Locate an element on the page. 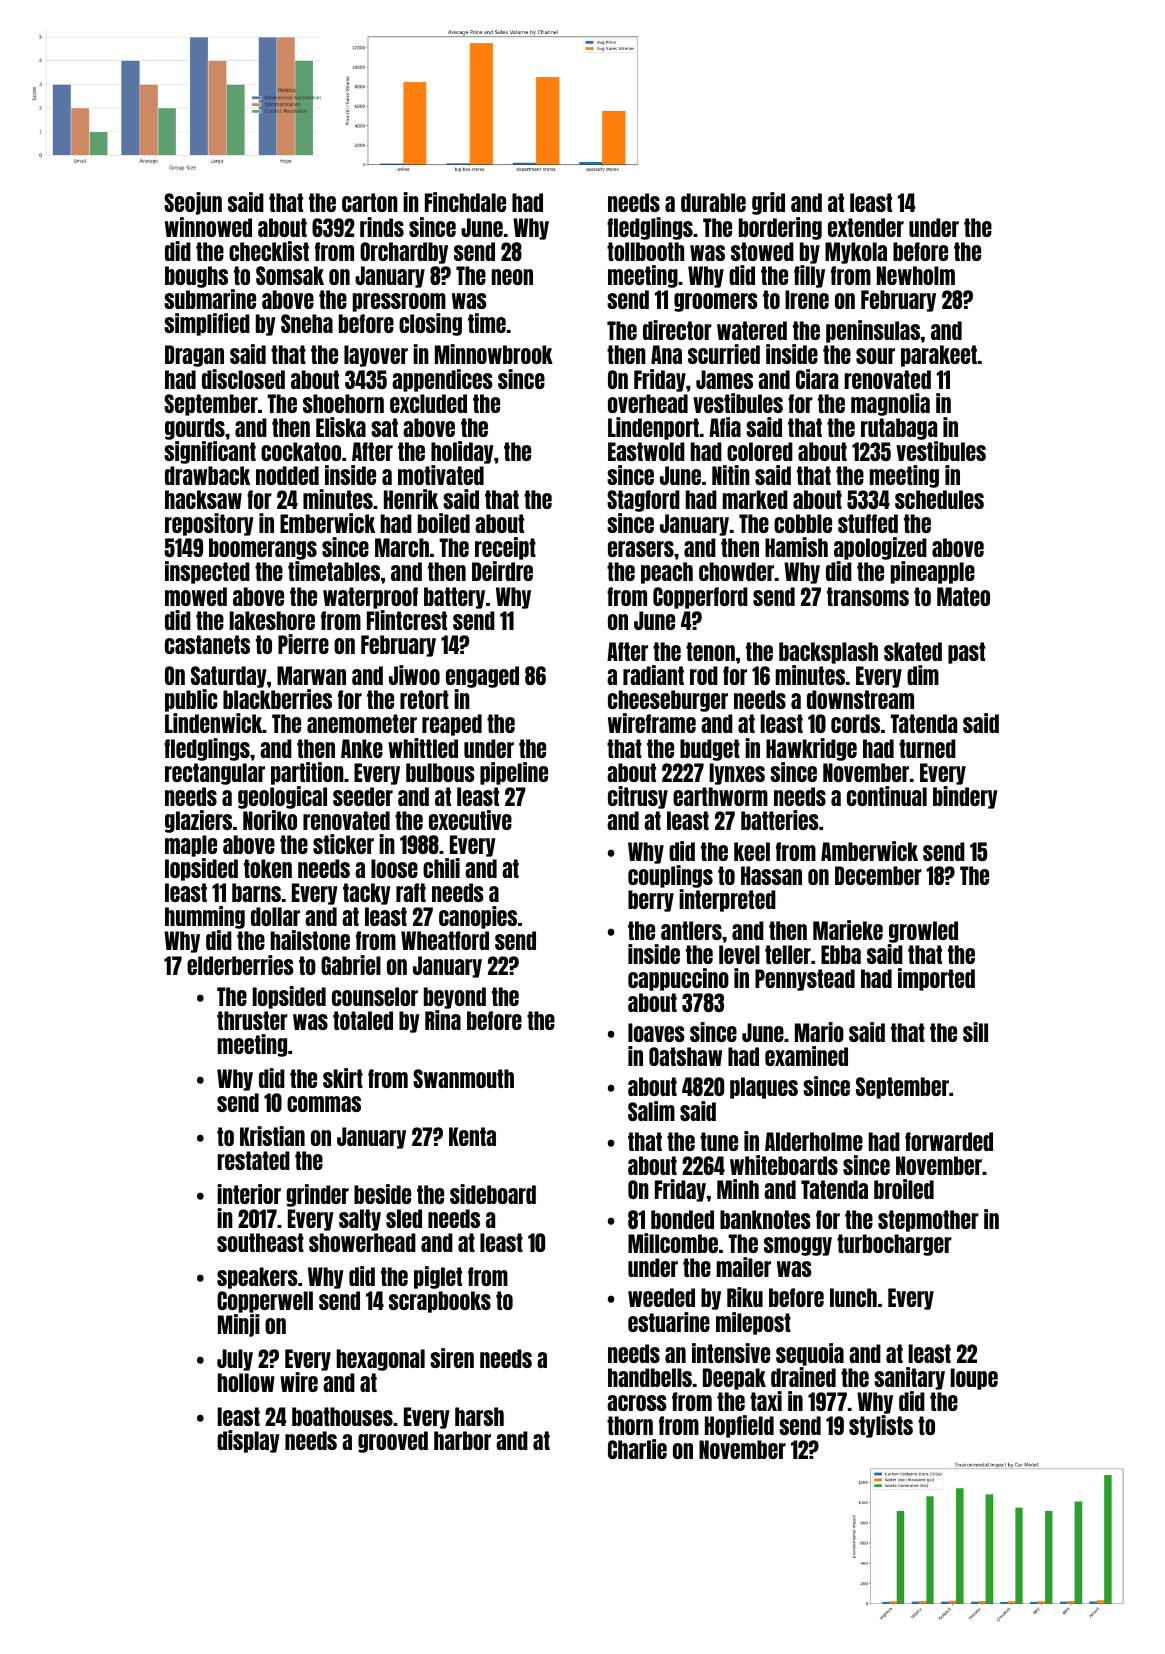 This page has width=1165, height=1654. forwarded is located at coordinates (949, 1141).
